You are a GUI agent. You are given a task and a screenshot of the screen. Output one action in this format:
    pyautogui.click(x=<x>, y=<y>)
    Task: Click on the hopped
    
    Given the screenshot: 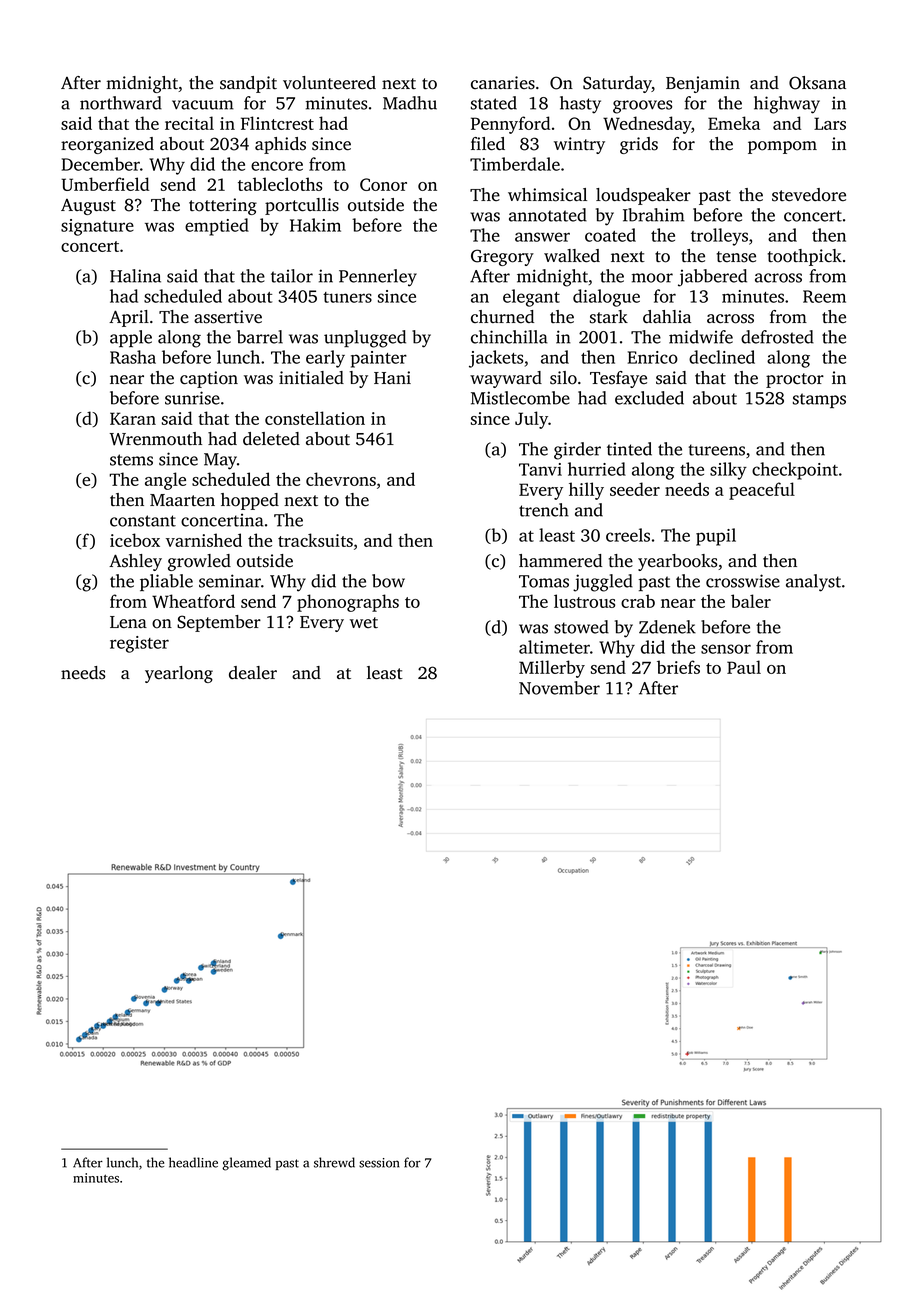 What is the action you would take?
    pyautogui.click(x=250, y=501)
